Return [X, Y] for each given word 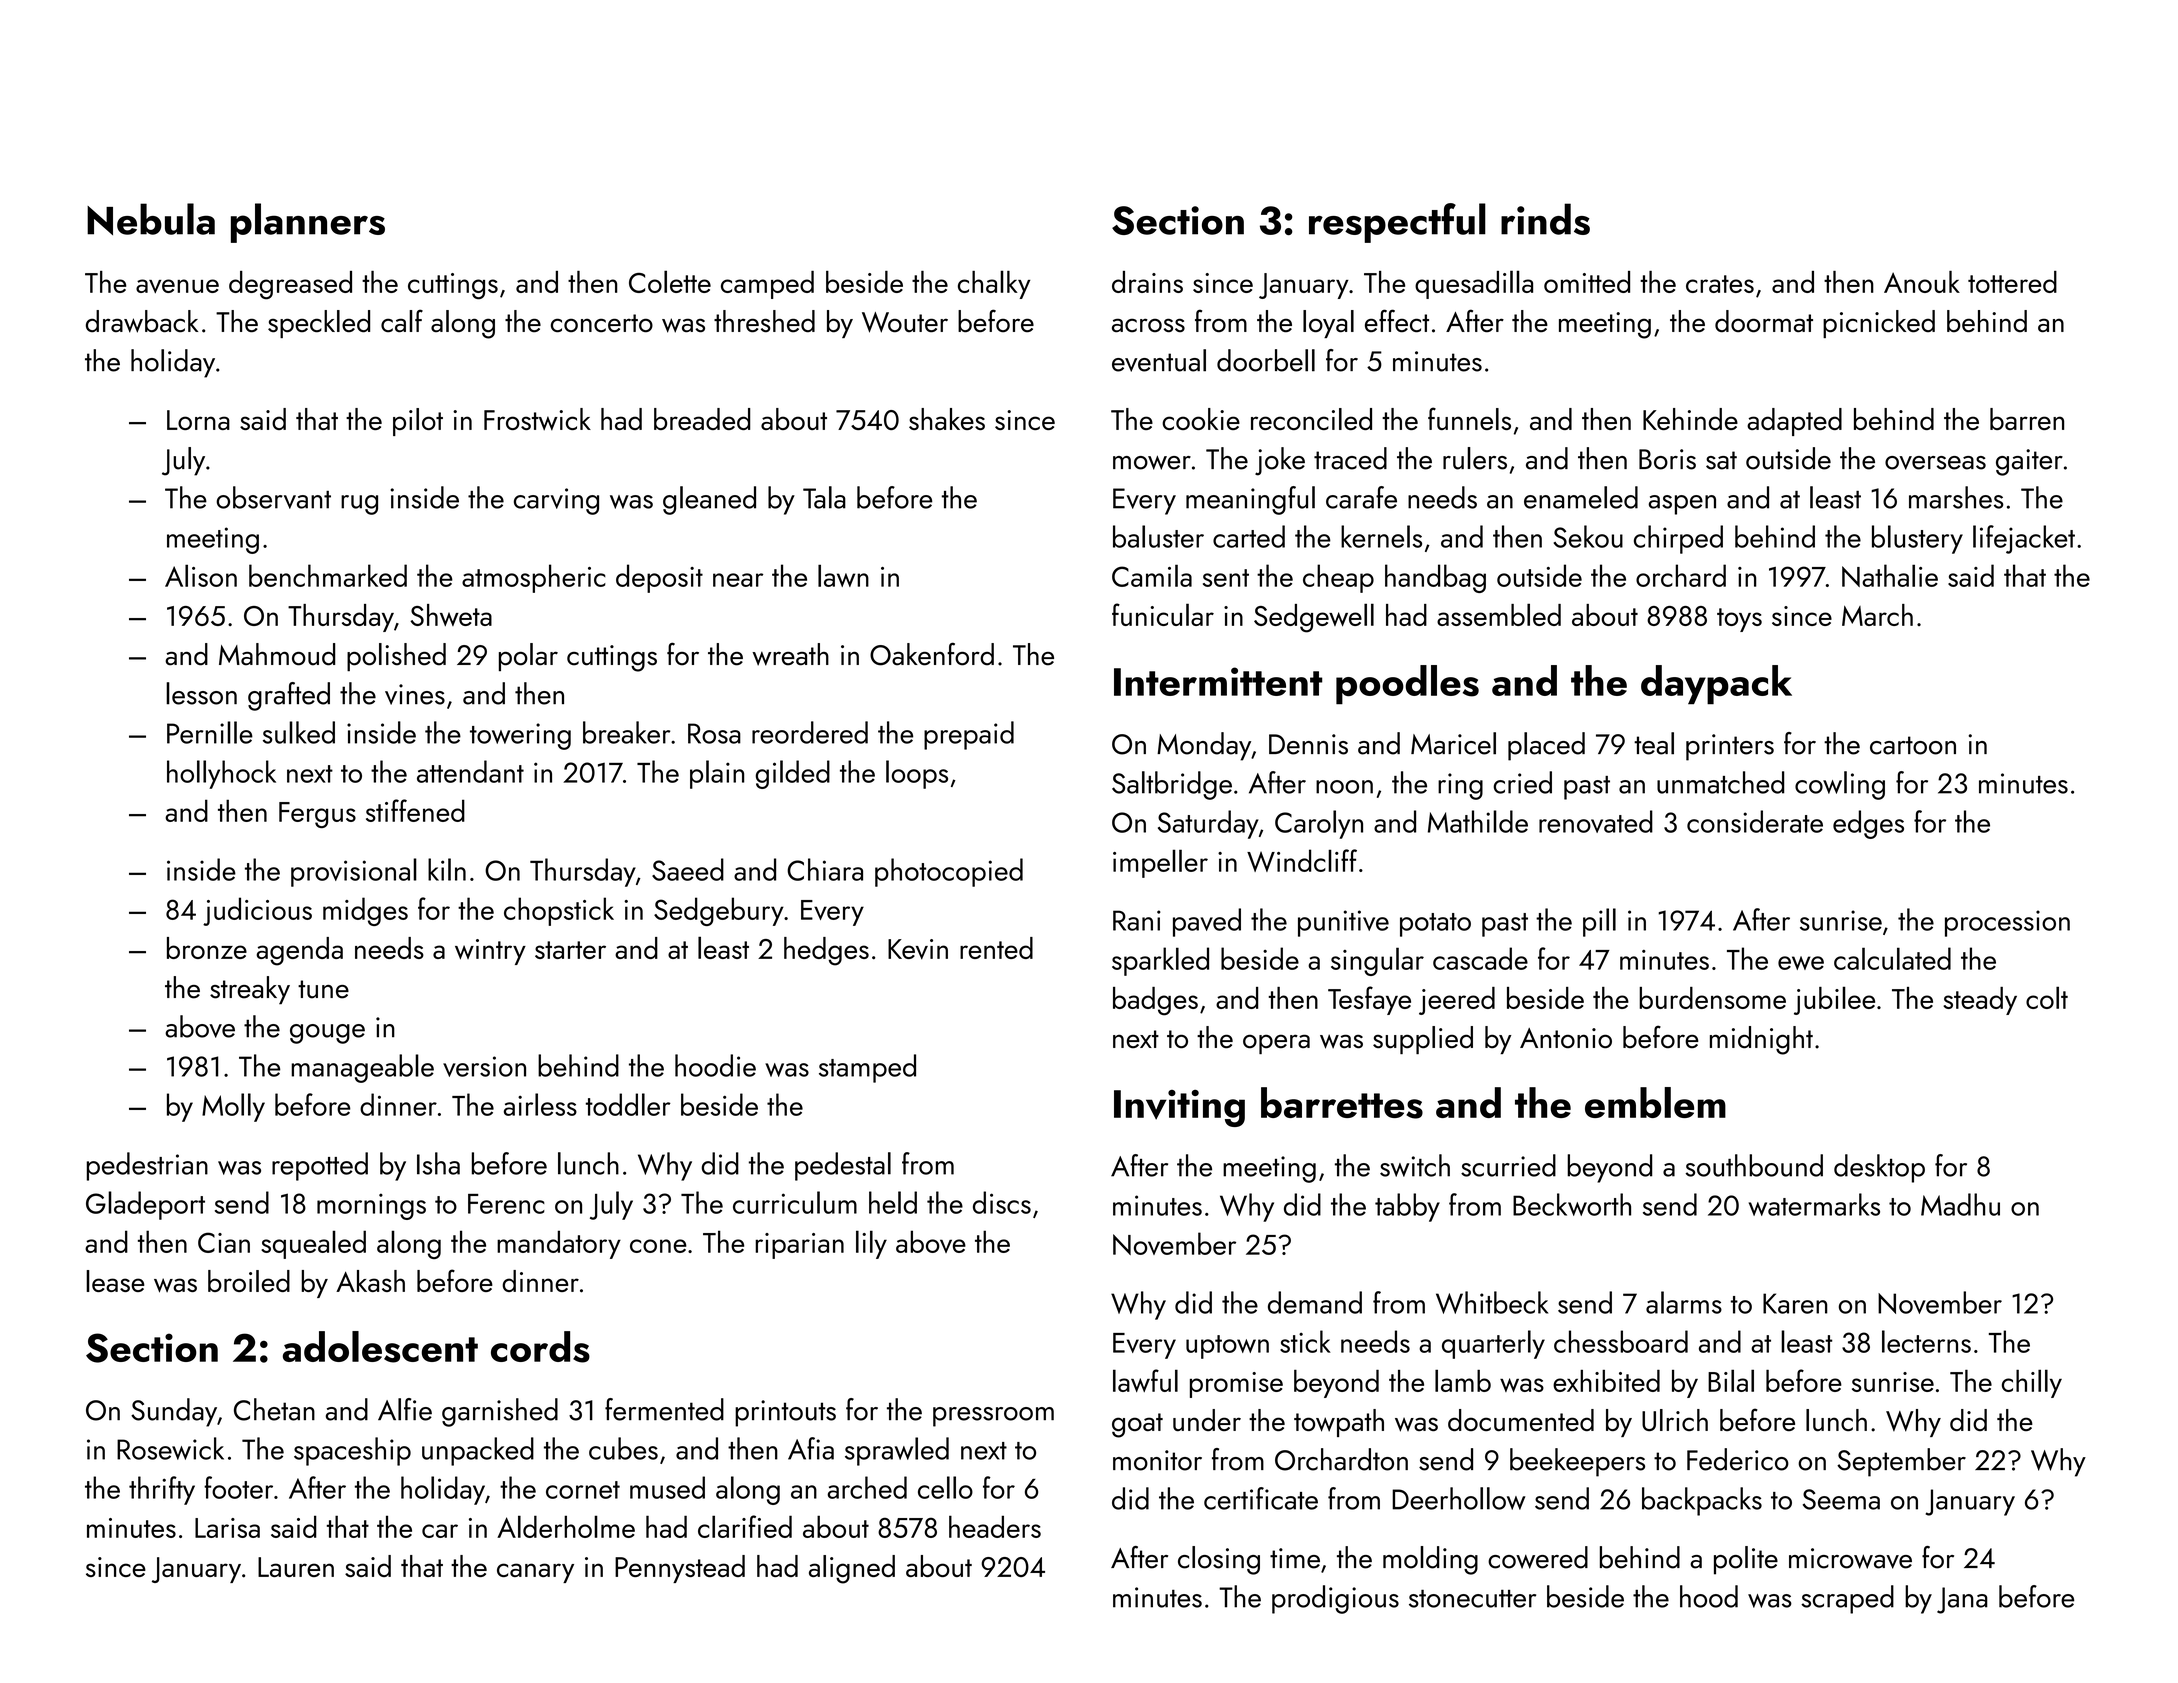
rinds [1545, 219]
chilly [2032, 1383]
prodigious [1335, 1599]
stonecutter [1472, 1599]
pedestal [843, 1166]
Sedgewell [1314, 618]
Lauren [296, 1567]
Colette [670, 281]
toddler [628, 1104]
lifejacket [2024, 539]
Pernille [210, 732]
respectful [1397, 223]
